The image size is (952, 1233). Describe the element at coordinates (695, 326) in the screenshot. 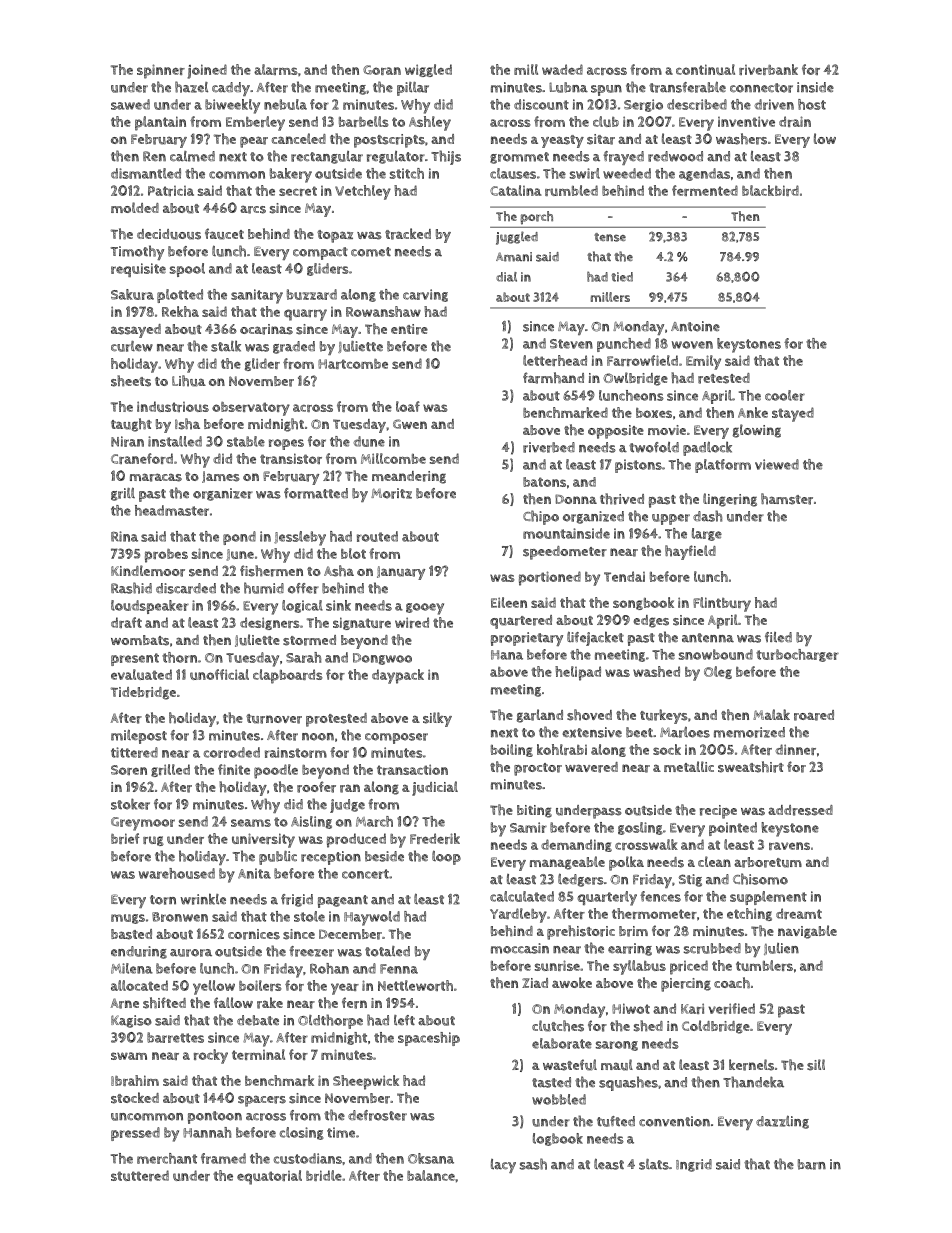

I see `Antoine` at that location.
